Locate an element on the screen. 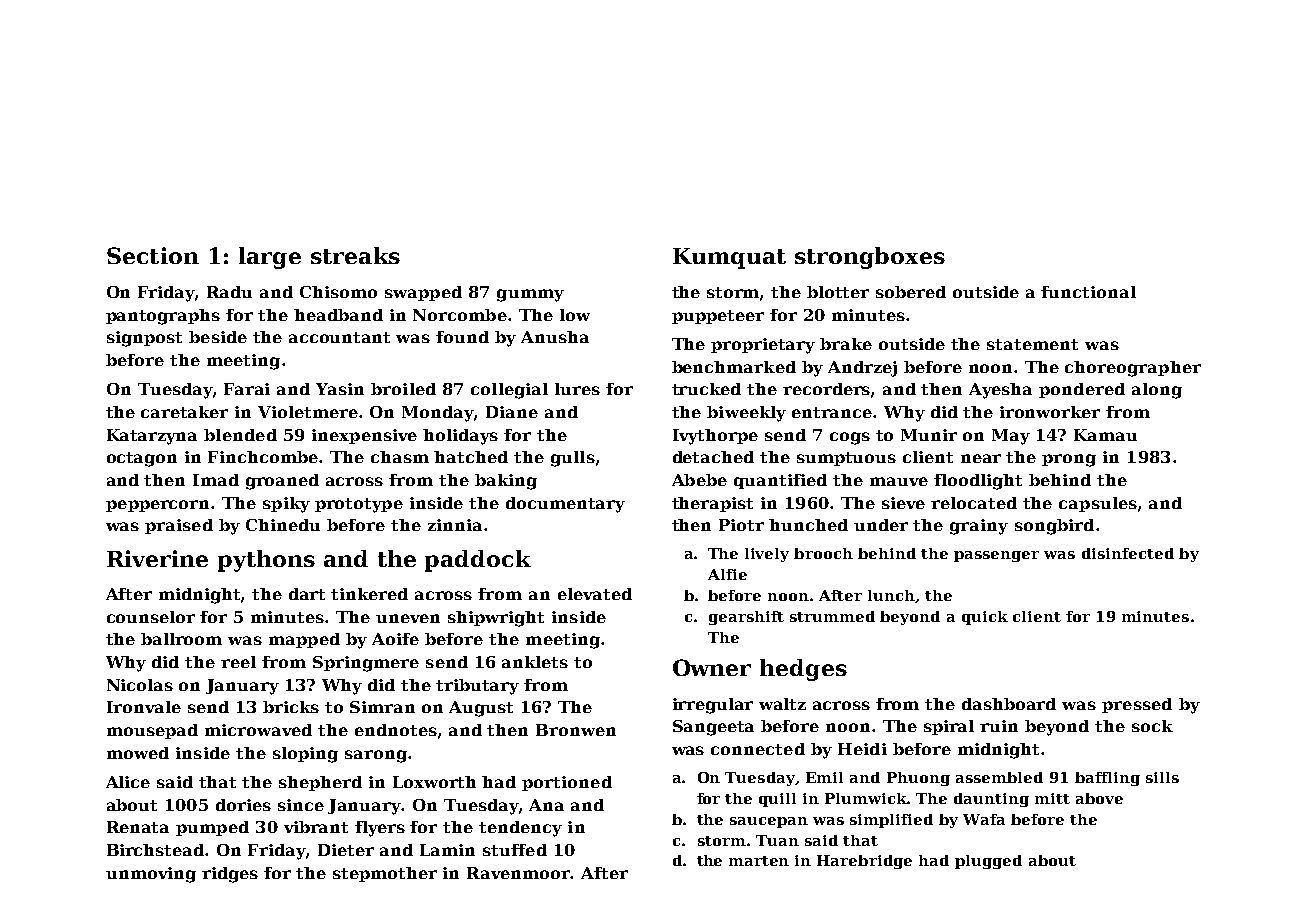 The width and height of the screenshot is (1308, 924). Section is located at coordinates (153, 255).
